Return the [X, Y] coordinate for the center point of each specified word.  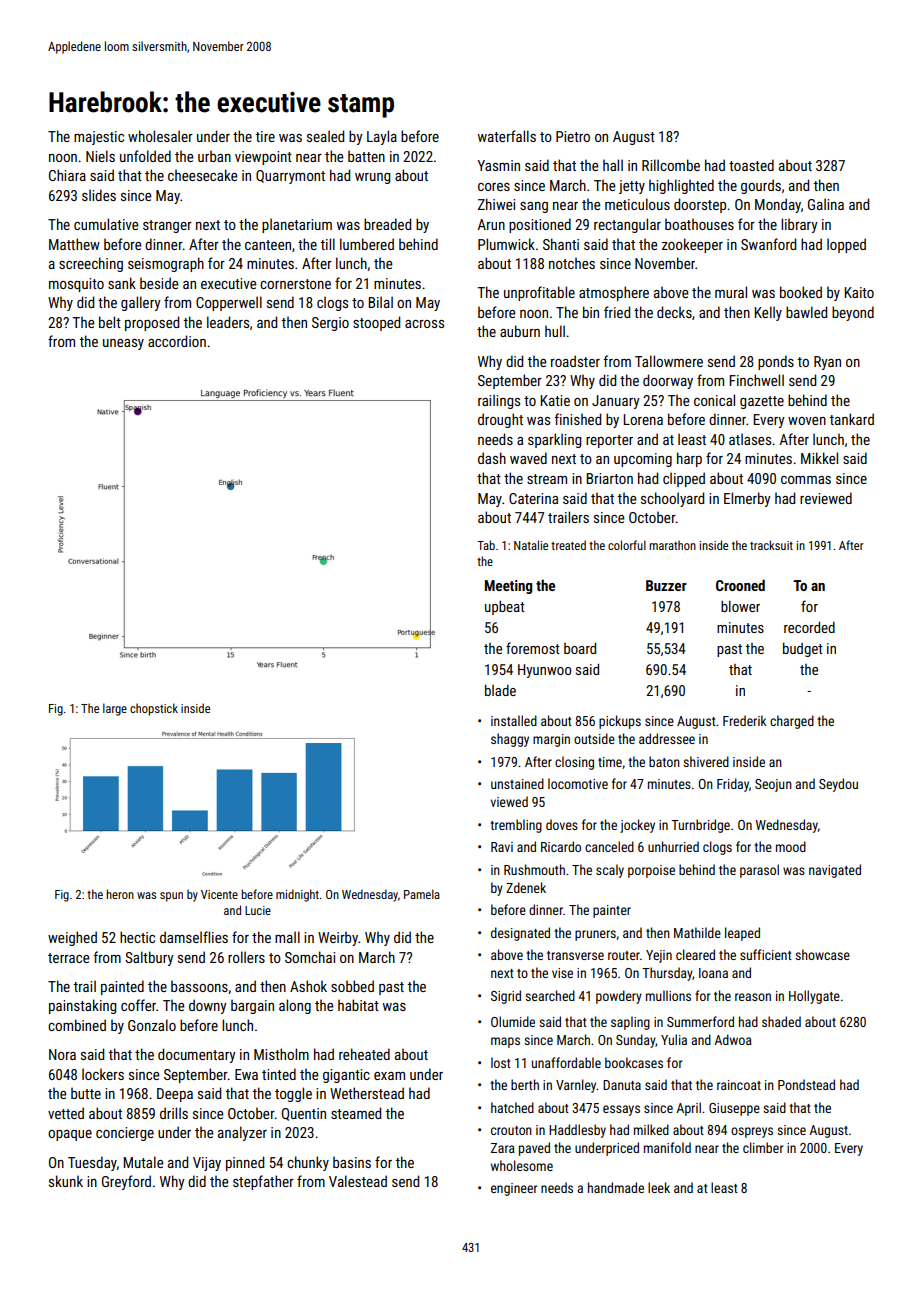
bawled [806, 312]
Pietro [573, 136]
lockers [103, 1074]
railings [499, 401]
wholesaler [160, 136]
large [115, 709]
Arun [491, 224]
